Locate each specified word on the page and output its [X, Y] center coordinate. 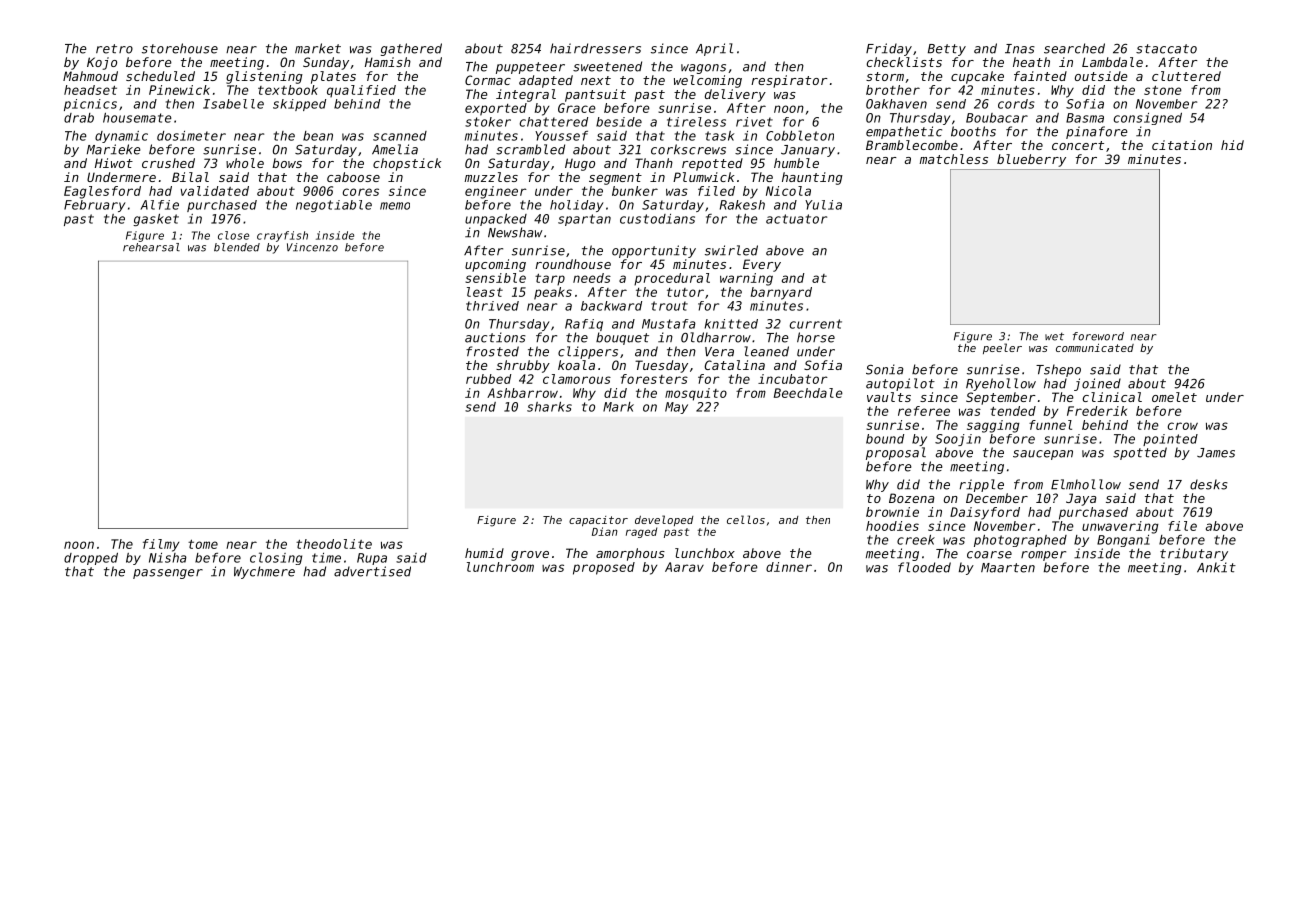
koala [576, 365]
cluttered [1186, 76]
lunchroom [500, 567]
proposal [896, 453]
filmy [161, 545]
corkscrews [688, 149]
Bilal [190, 177]
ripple [982, 485]
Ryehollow [1001, 384]
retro [114, 49]
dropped [91, 559]
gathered [411, 49]
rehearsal [151, 247]
